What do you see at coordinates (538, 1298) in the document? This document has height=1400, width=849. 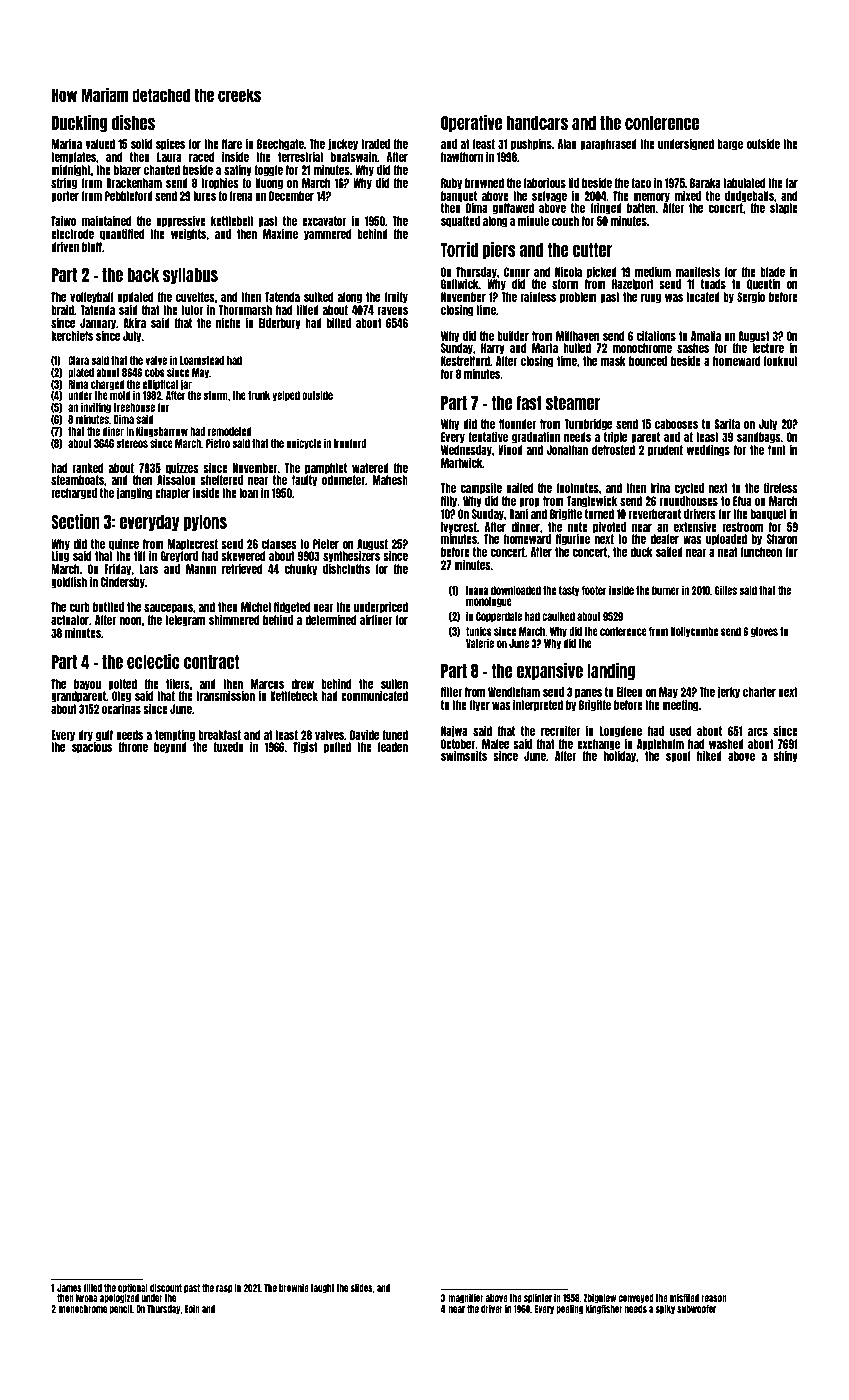 I see `splinter` at bounding box center [538, 1298].
